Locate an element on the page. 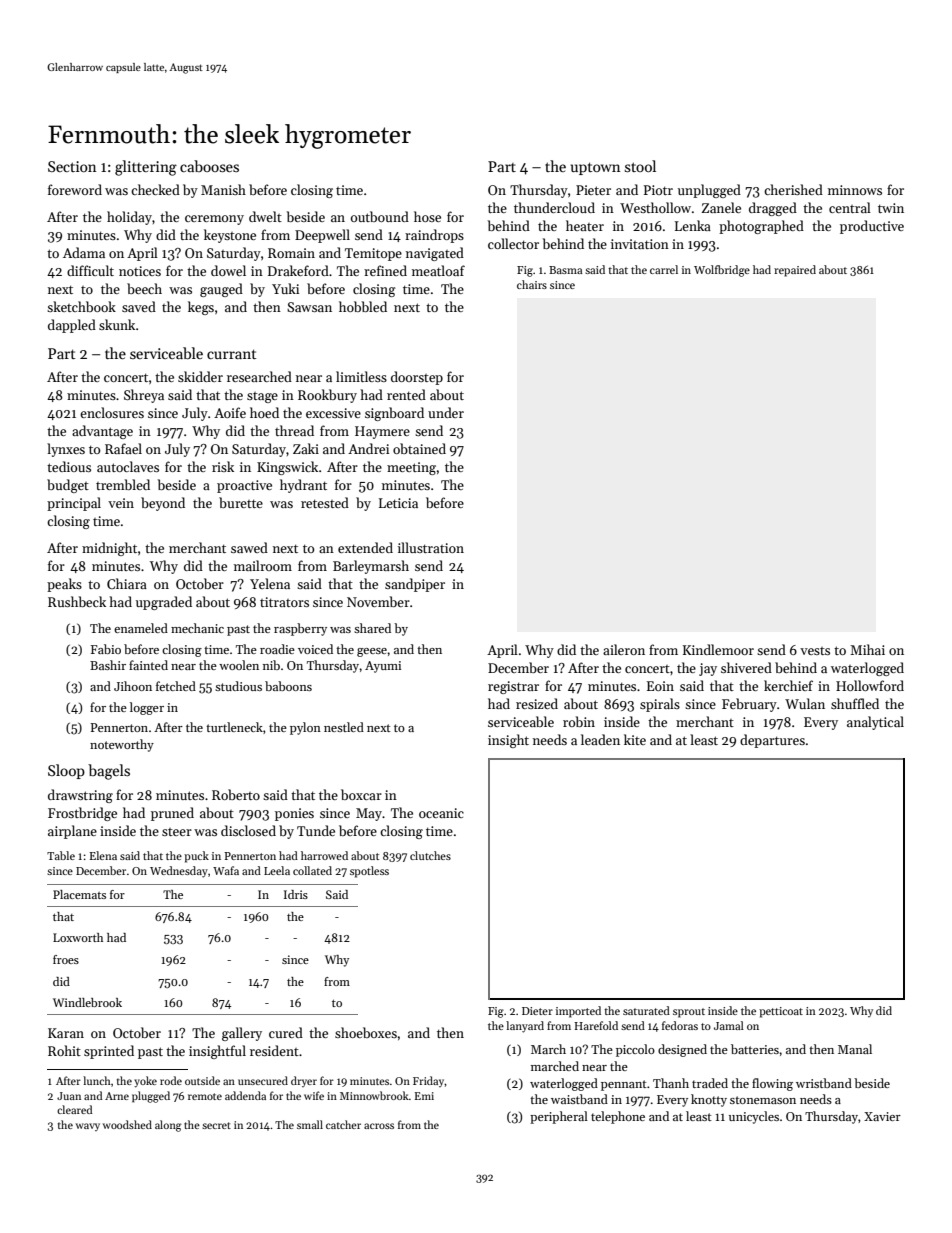 The image size is (952, 1233). checked is located at coordinates (155, 189).
